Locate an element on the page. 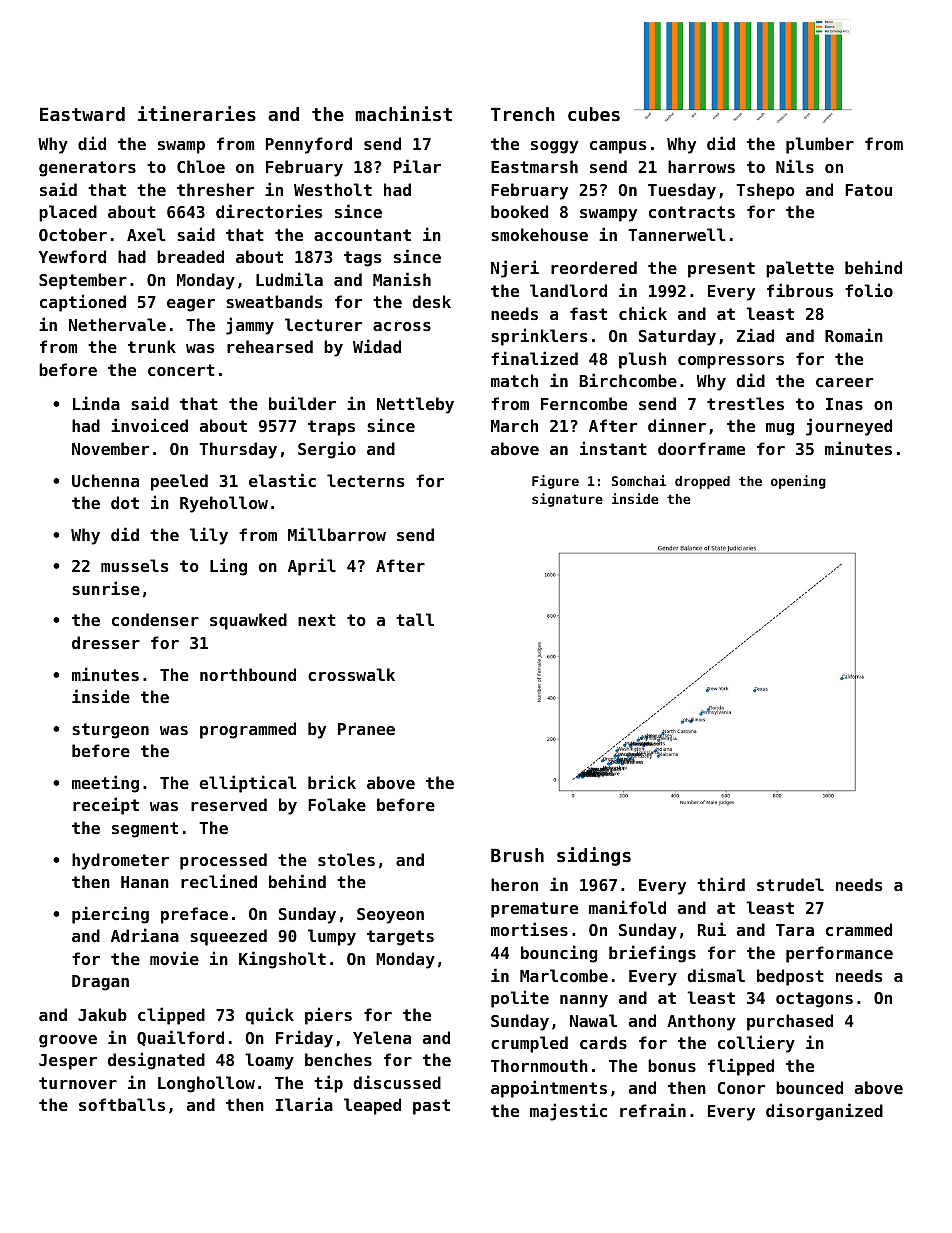 Image resolution: width=952 pixels, height=1233 pixels. Axel is located at coordinates (146, 234).
